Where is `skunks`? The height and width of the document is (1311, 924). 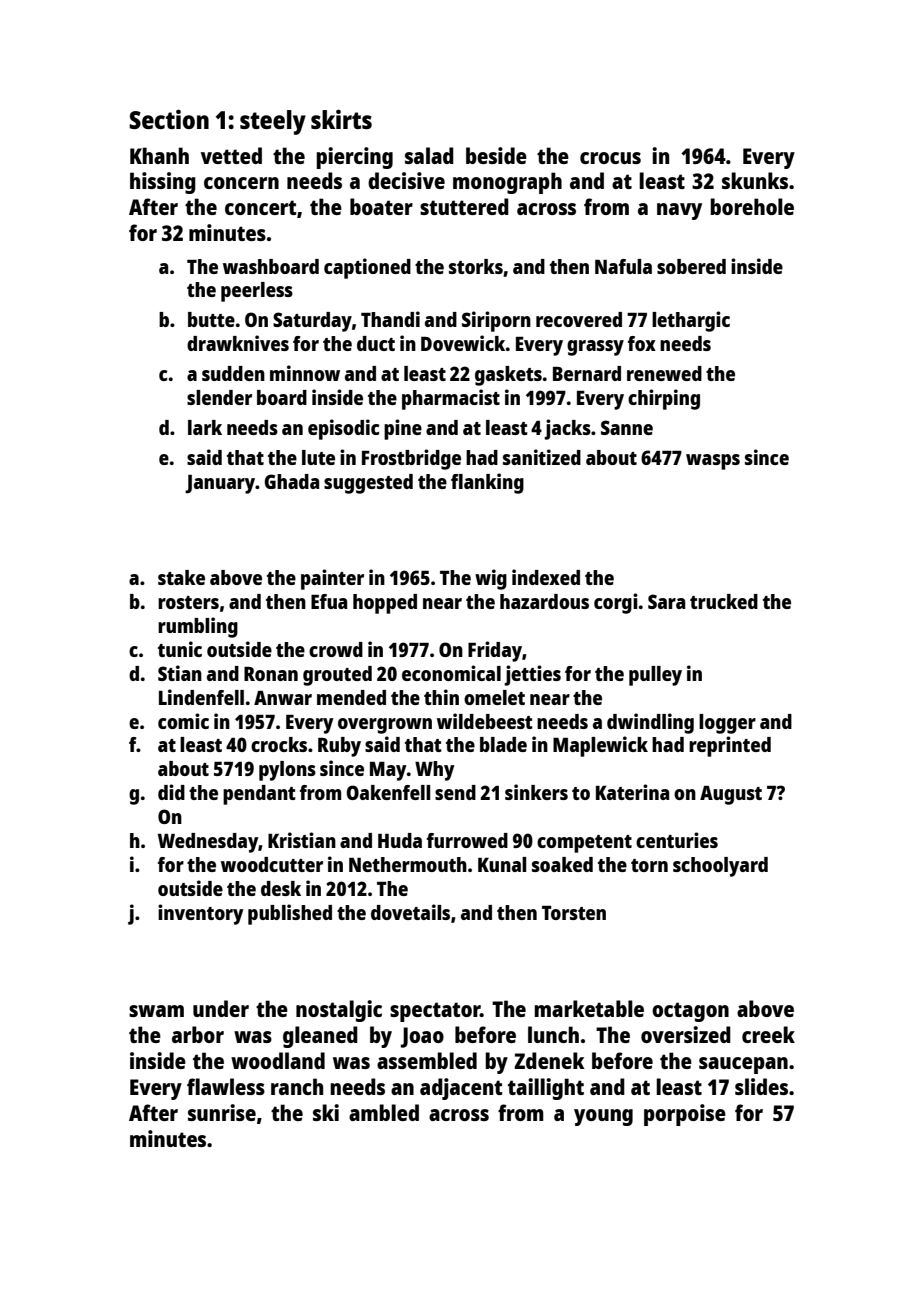 skunks is located at coordinates (755, 180).
